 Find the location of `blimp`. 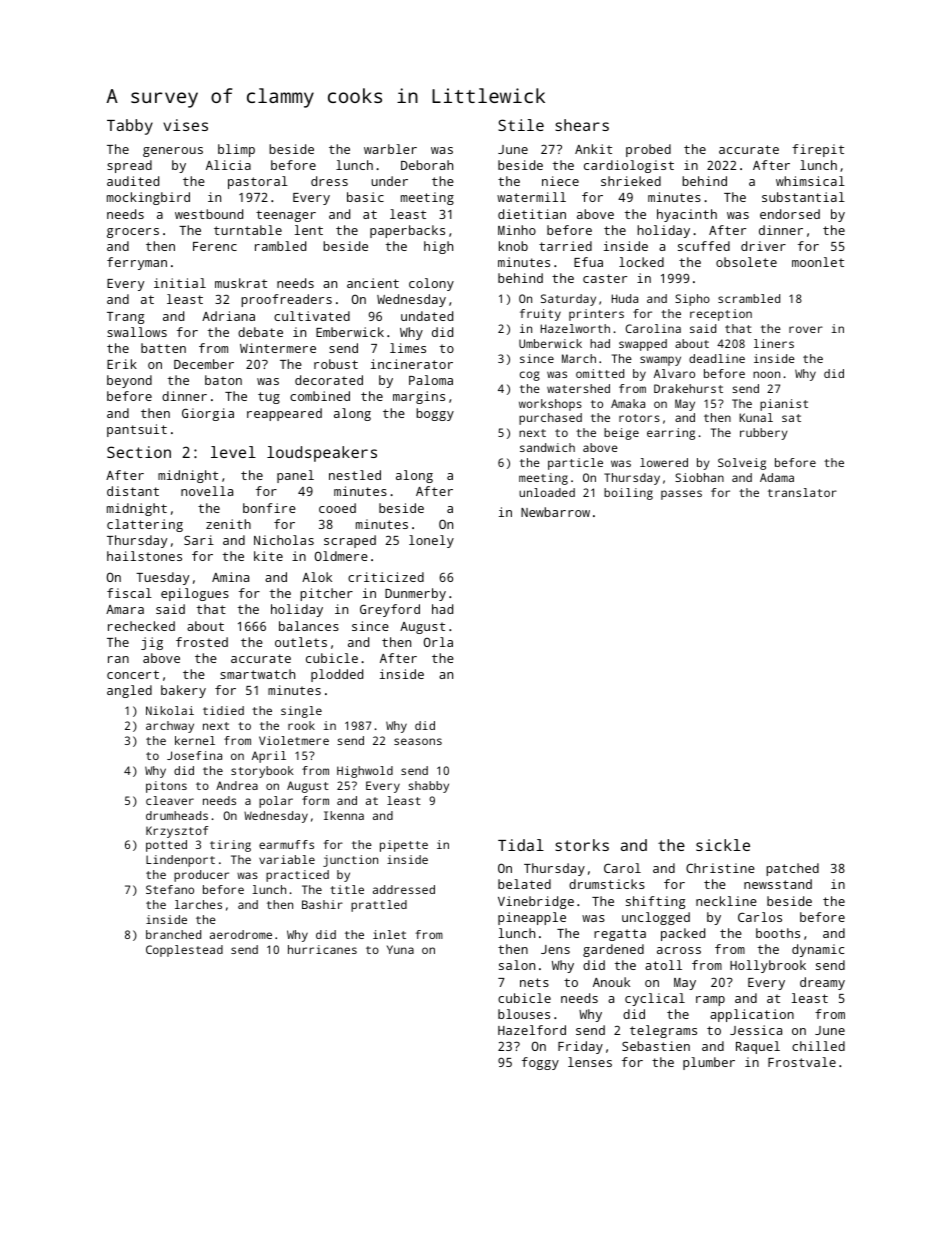

blimp is located at coordinates (236, 150).
